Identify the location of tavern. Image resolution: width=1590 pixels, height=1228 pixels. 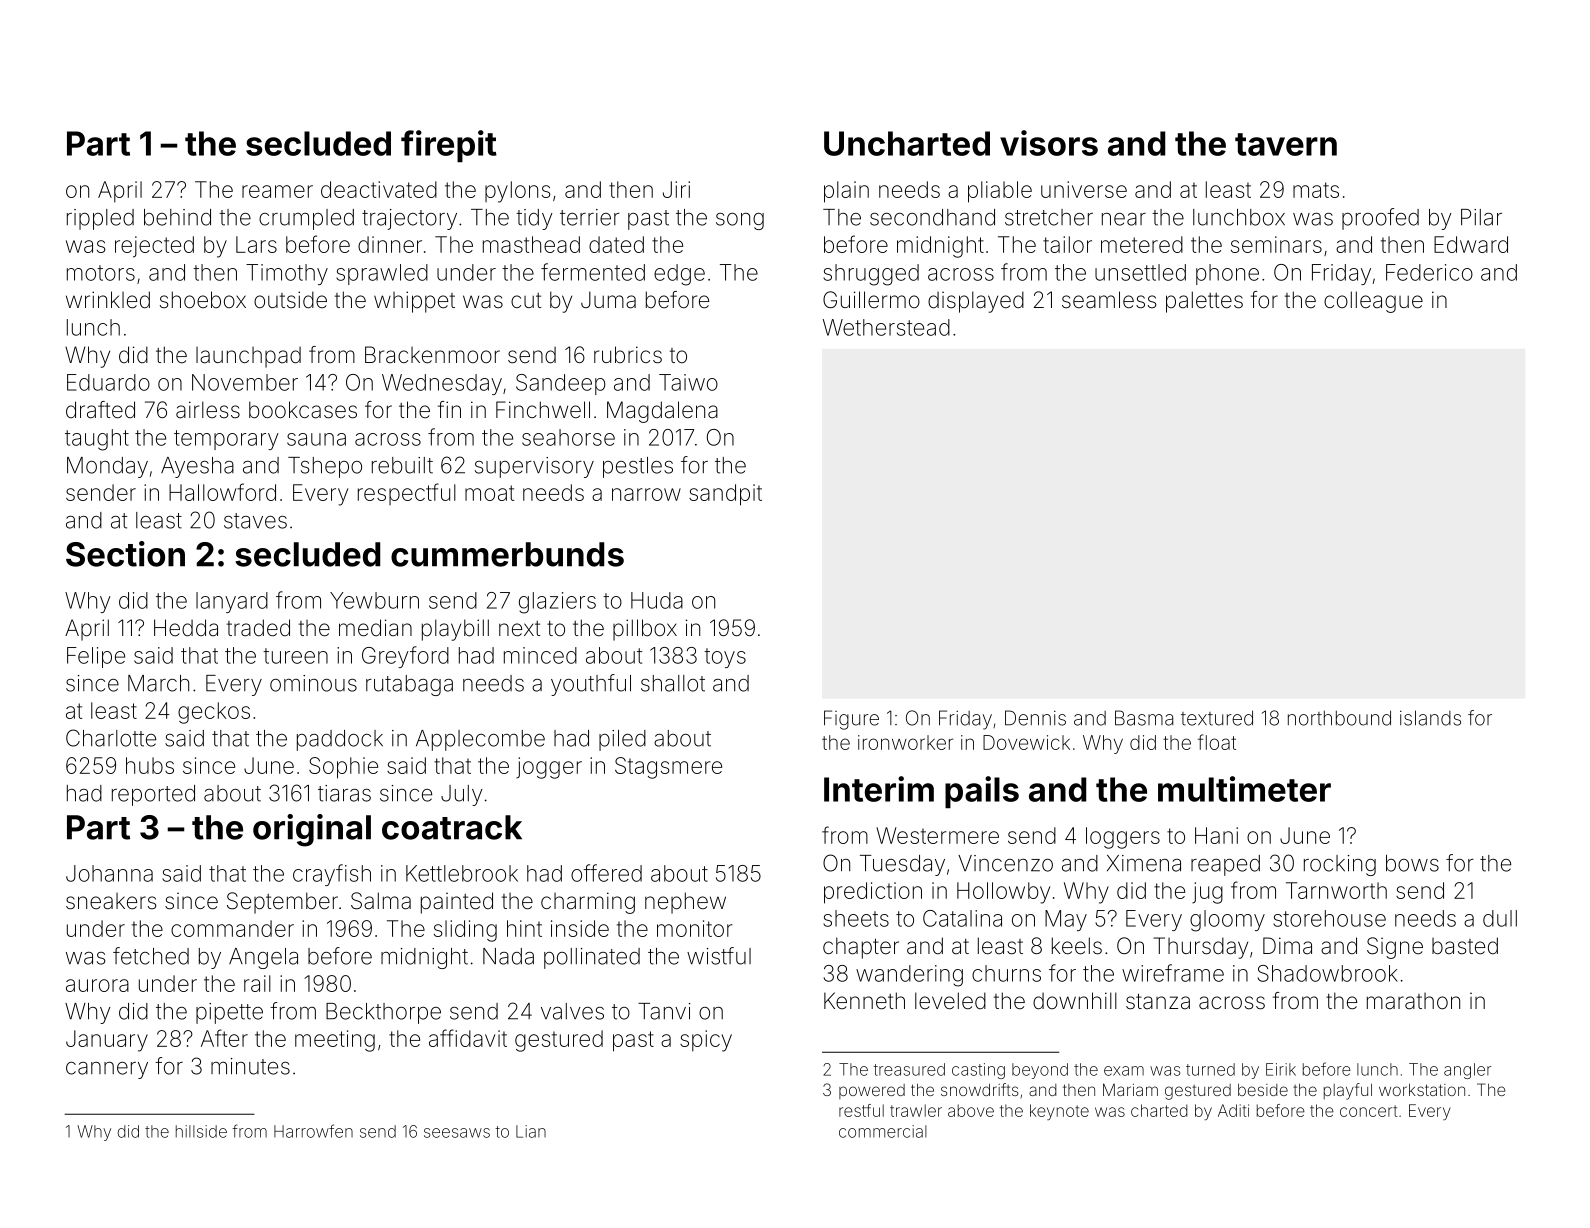
(1286, 144).
